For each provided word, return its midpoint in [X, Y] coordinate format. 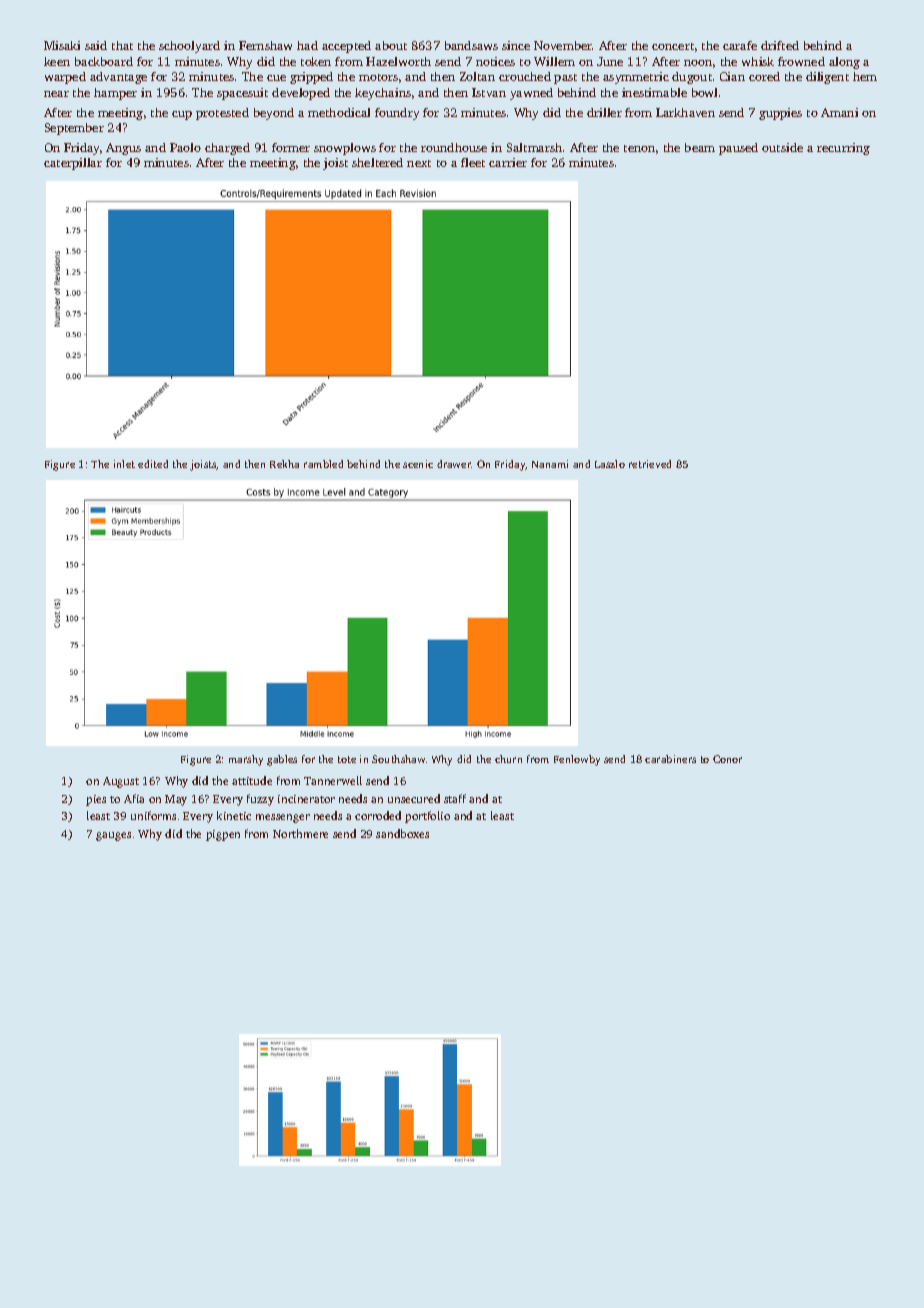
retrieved [650, 464]
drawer [454, 464]
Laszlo [610, 464]
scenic [418, 464]
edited [153, 464]
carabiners [670, 759]
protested [222, 114]
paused [738, 149]
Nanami [550, 464]
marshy [246, 760]
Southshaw [398, 759]
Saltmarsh [534, 147]
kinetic [234, 815]
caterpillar [73, 164]
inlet [124, 464]
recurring [843, 149]
